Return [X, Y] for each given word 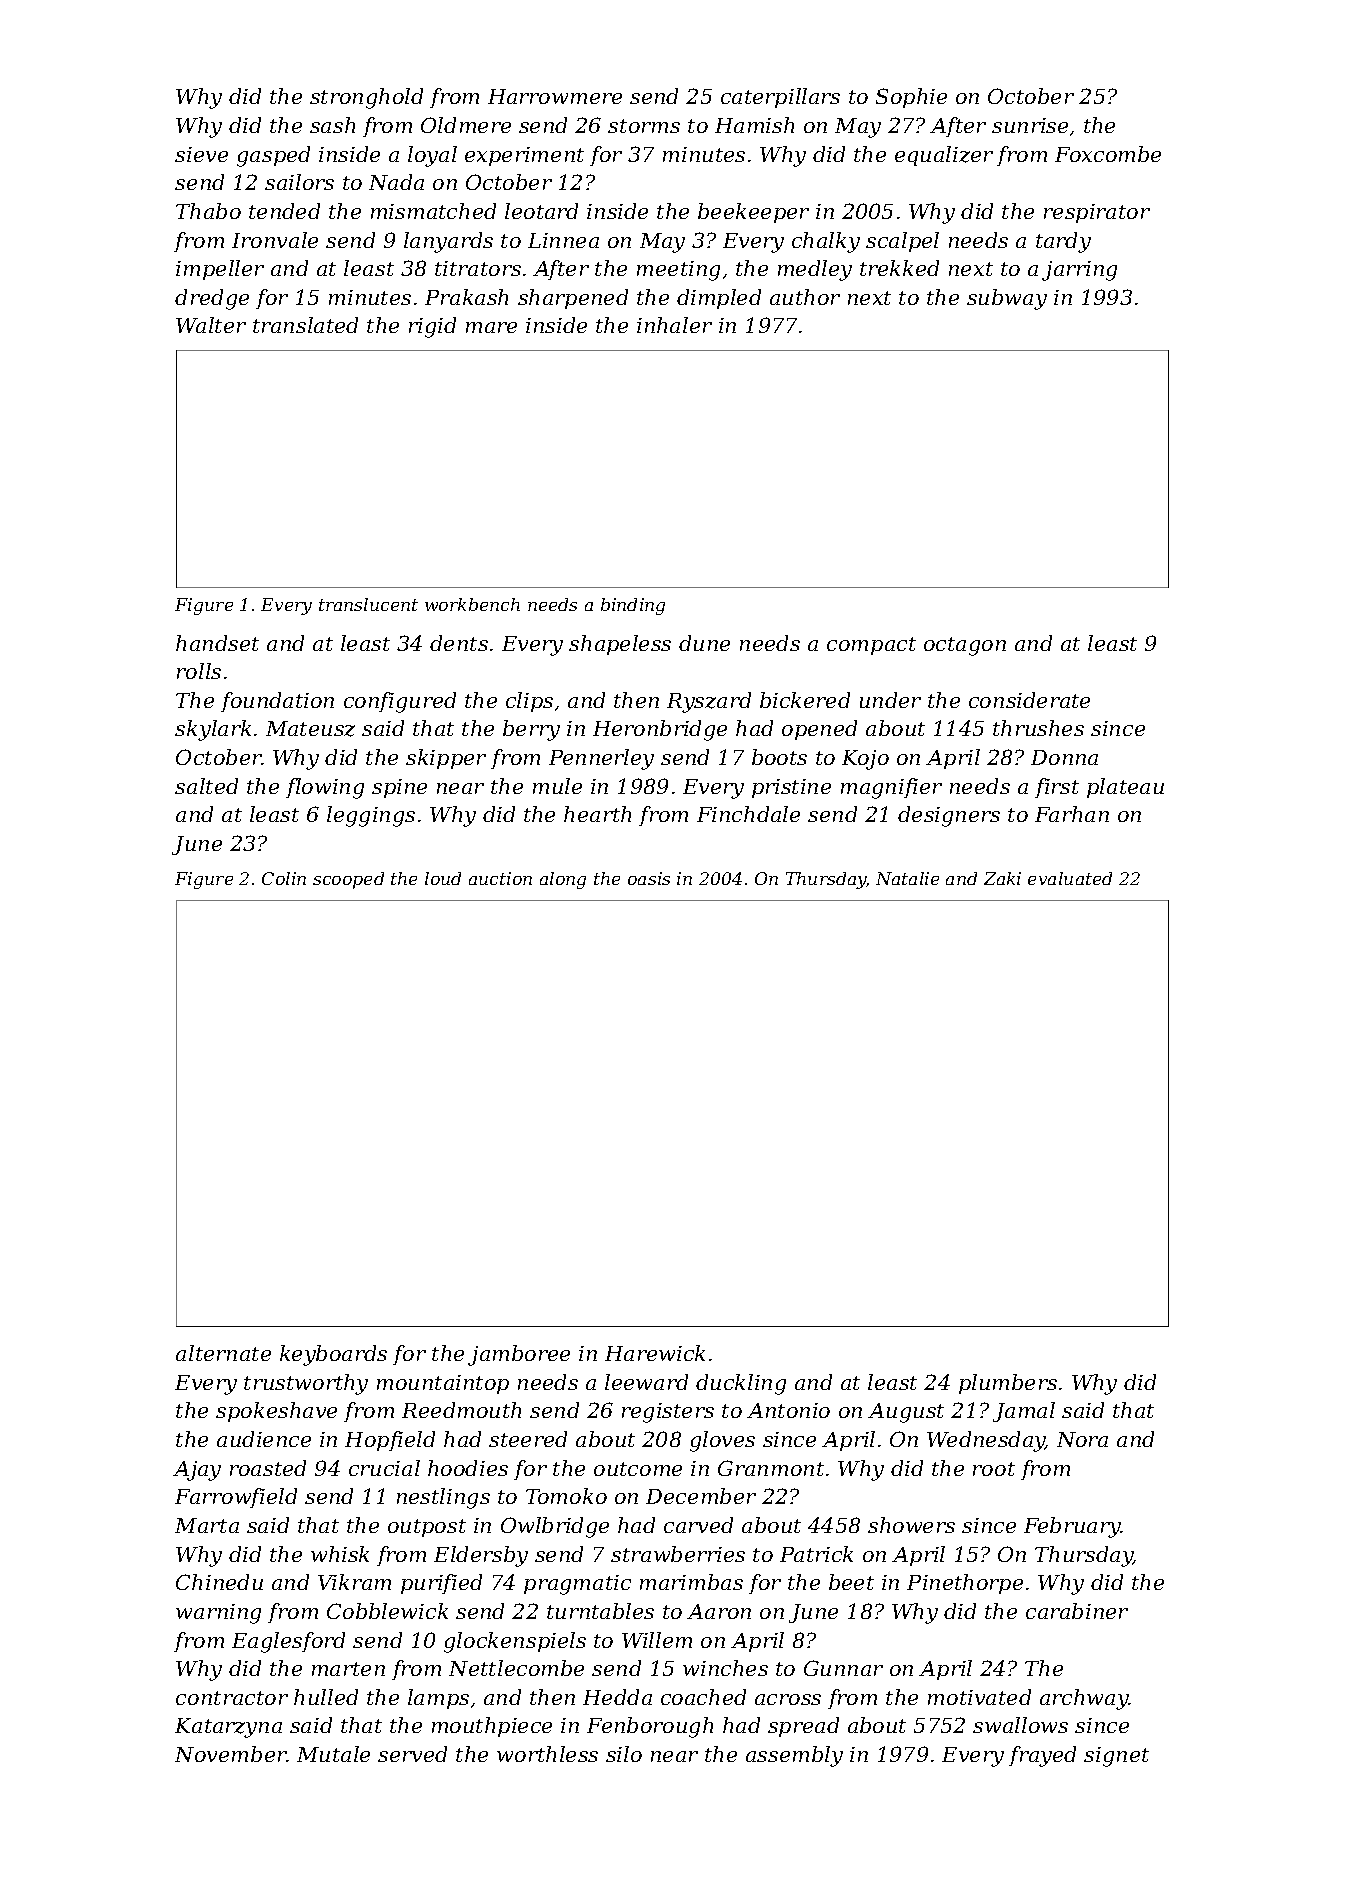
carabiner [1077, 1611]
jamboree [519, 1355]
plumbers [1008, 1384]
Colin [284, 878]
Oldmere [466, 125]
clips [529, 702]
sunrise [1030, 125]
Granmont [771, 1468]
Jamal [1024, 1412]
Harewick [655, 1353]
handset [217, 643]
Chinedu [219, 1582]
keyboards [333, 1355]
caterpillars [780, 98]
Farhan [1072, 814]
